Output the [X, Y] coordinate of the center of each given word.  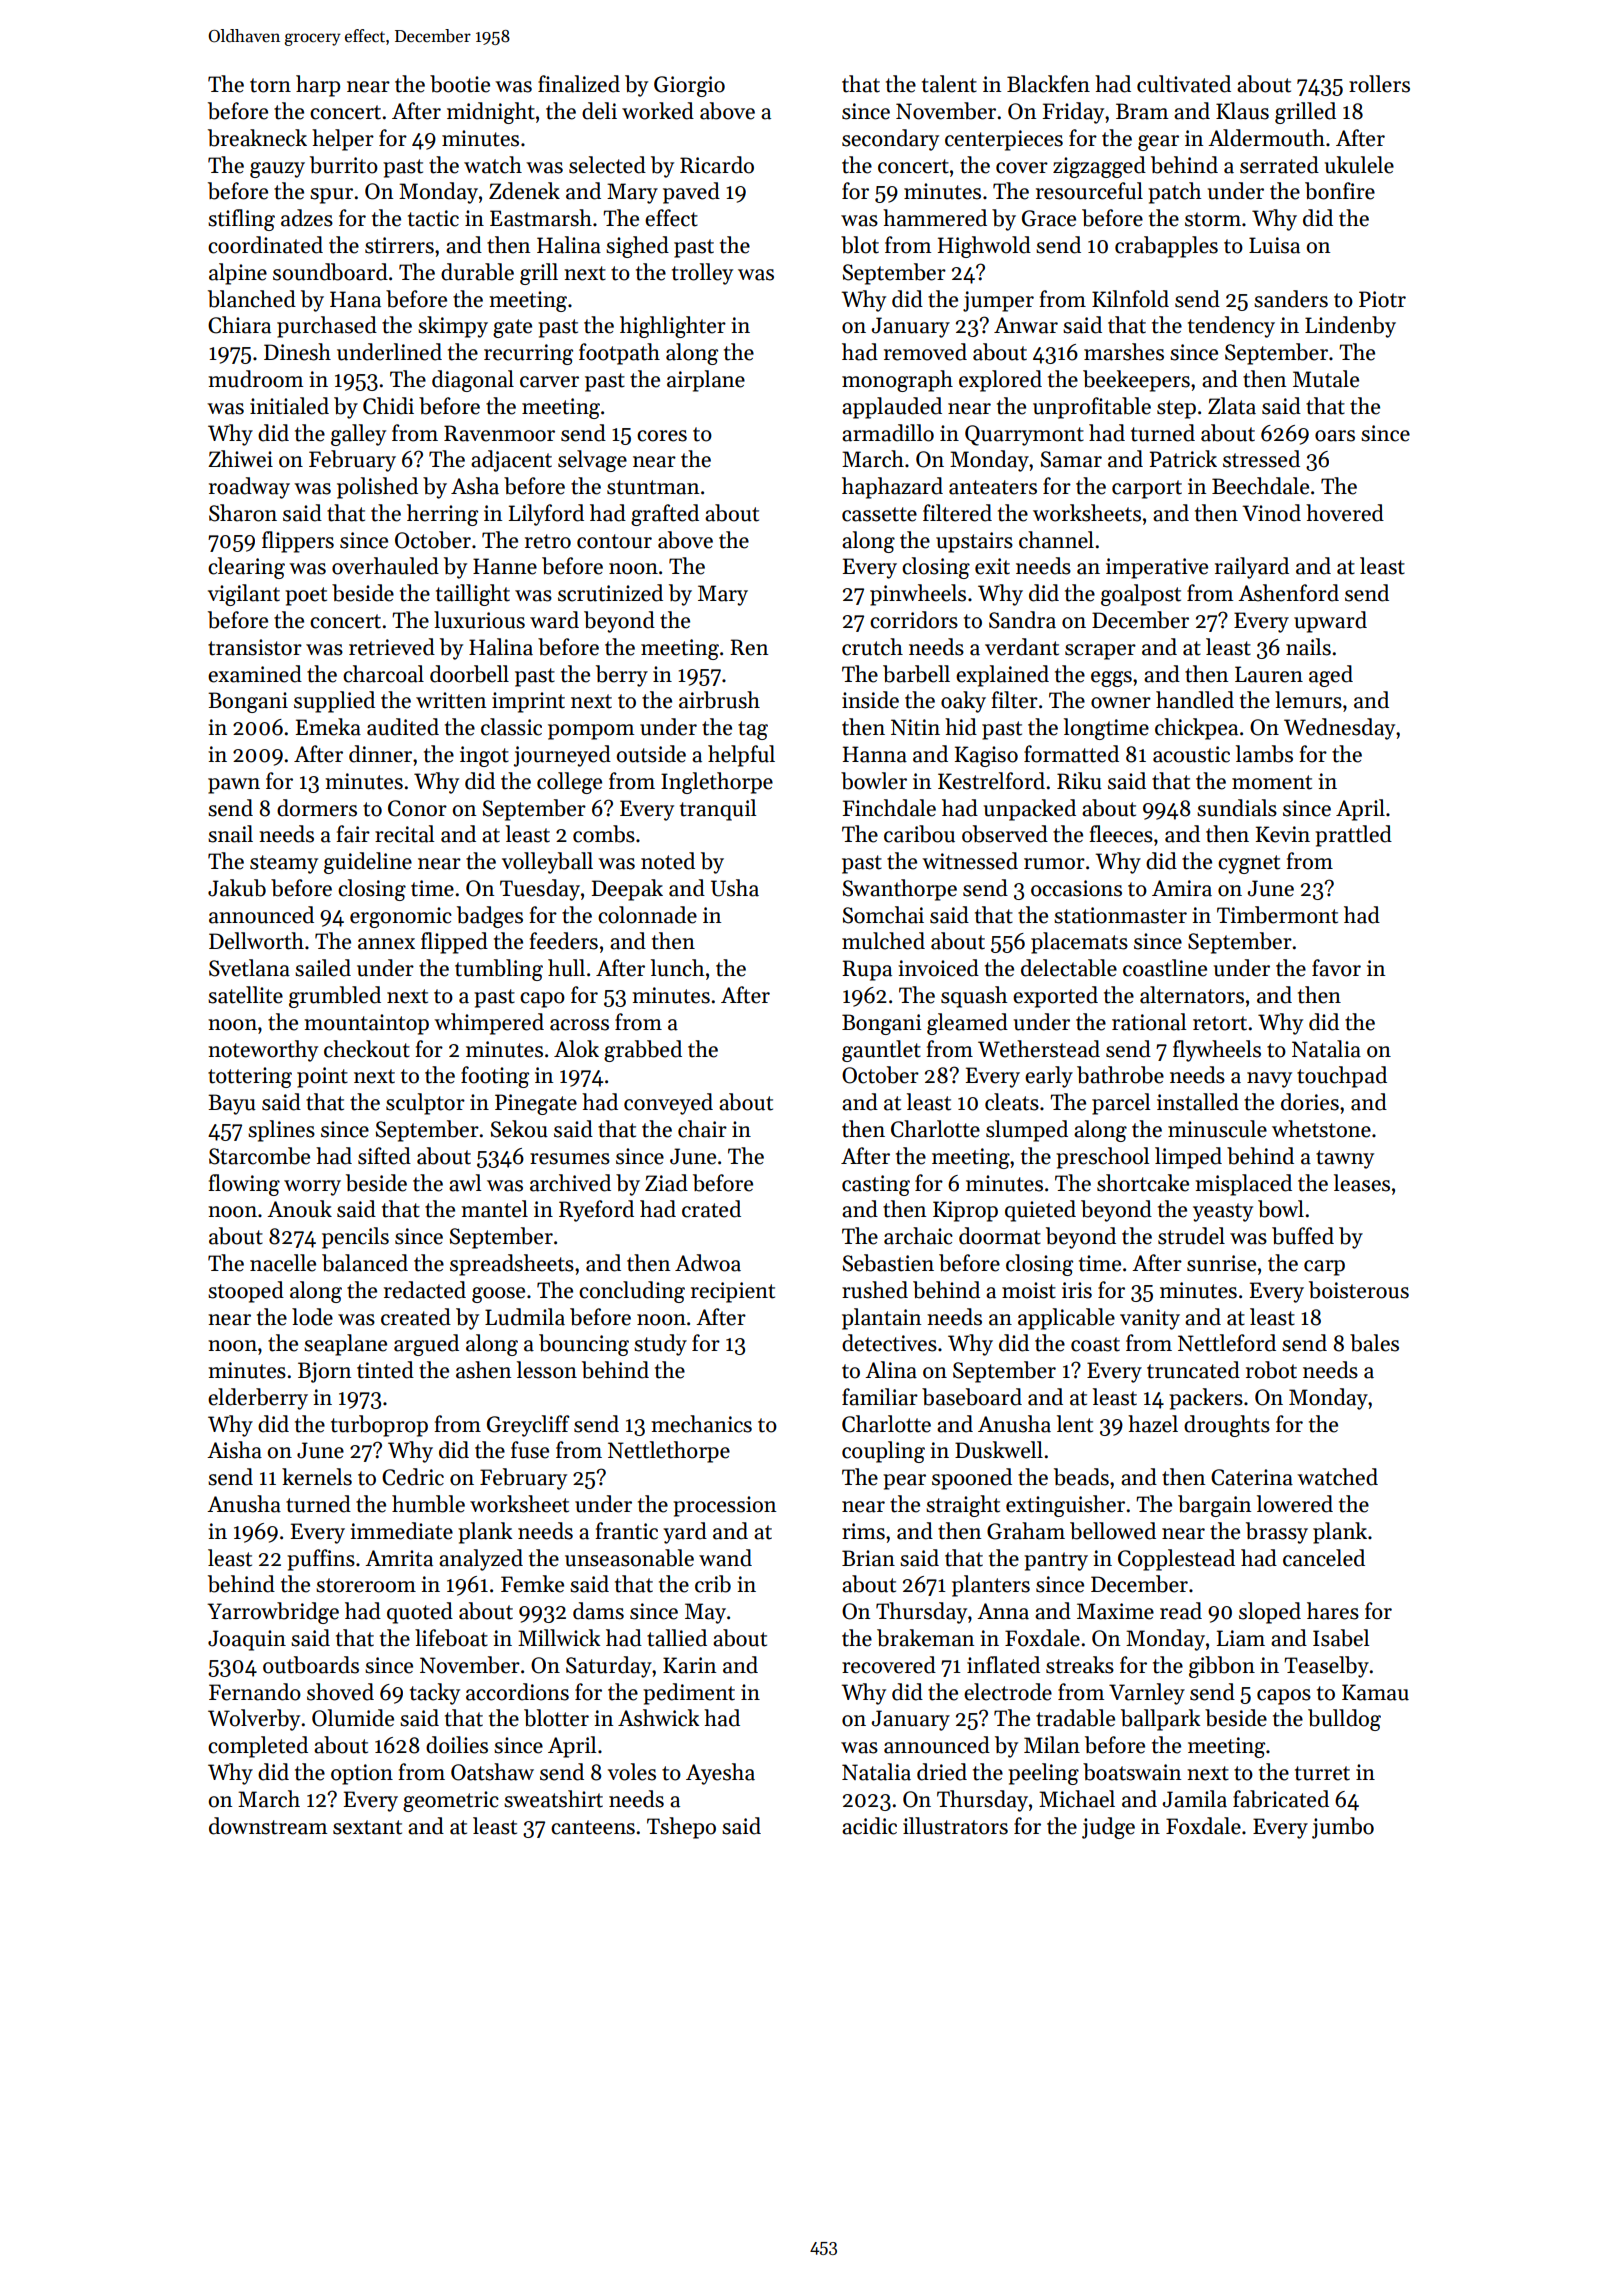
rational [1149, 1022]
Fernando [255, 1692]
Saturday [609, 1667]
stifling [241, 220]
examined [255, 674]
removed [925, 352]
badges [490, 917]
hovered [1345, 513]
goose [498, 1295]
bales [1374, 1343]
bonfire [1340, 191]
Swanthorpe [900, 890]
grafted [665, 515]
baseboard [972, 1397]
